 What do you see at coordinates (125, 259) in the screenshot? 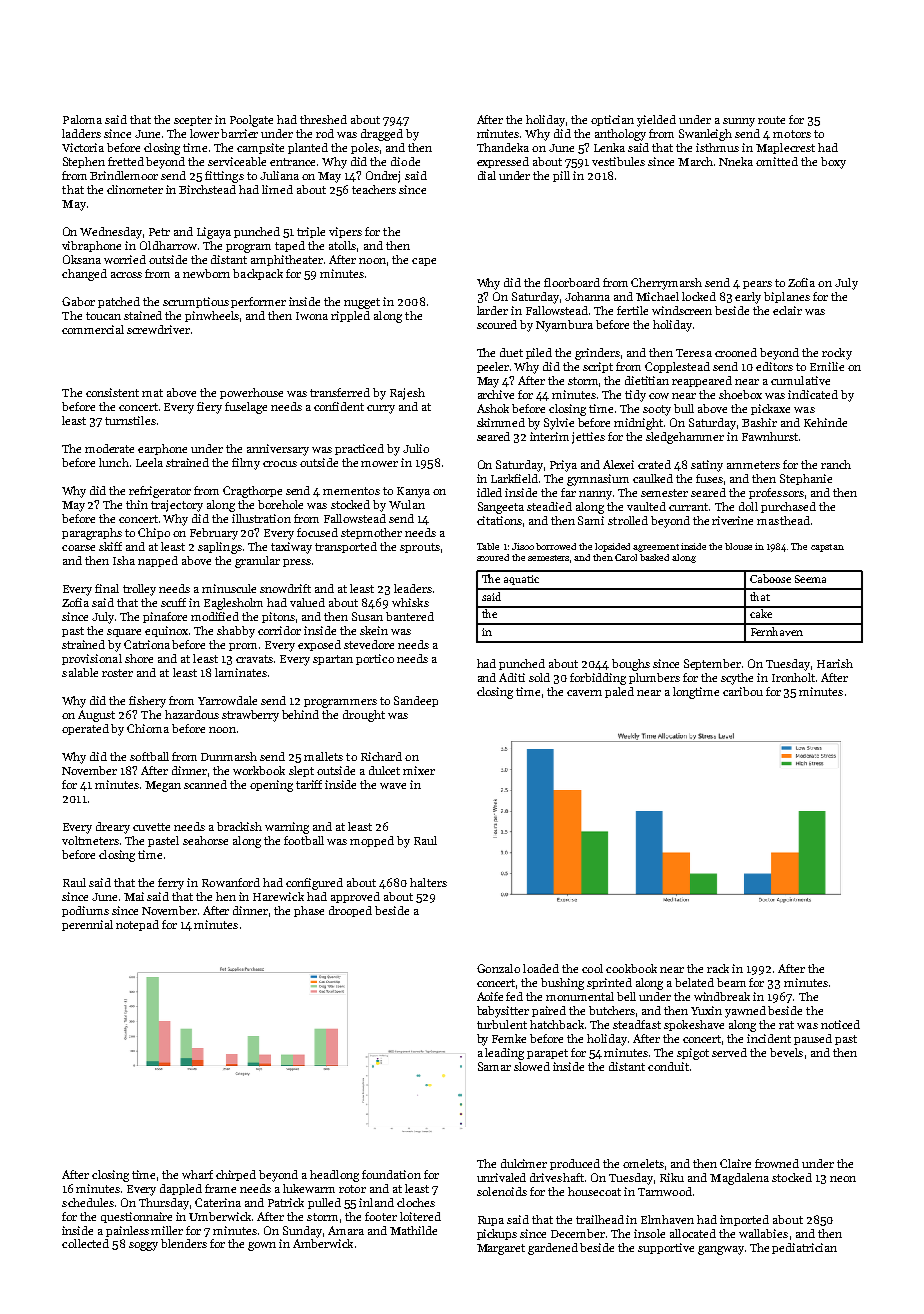
I see `worried` at bounding box center [125, 259].
